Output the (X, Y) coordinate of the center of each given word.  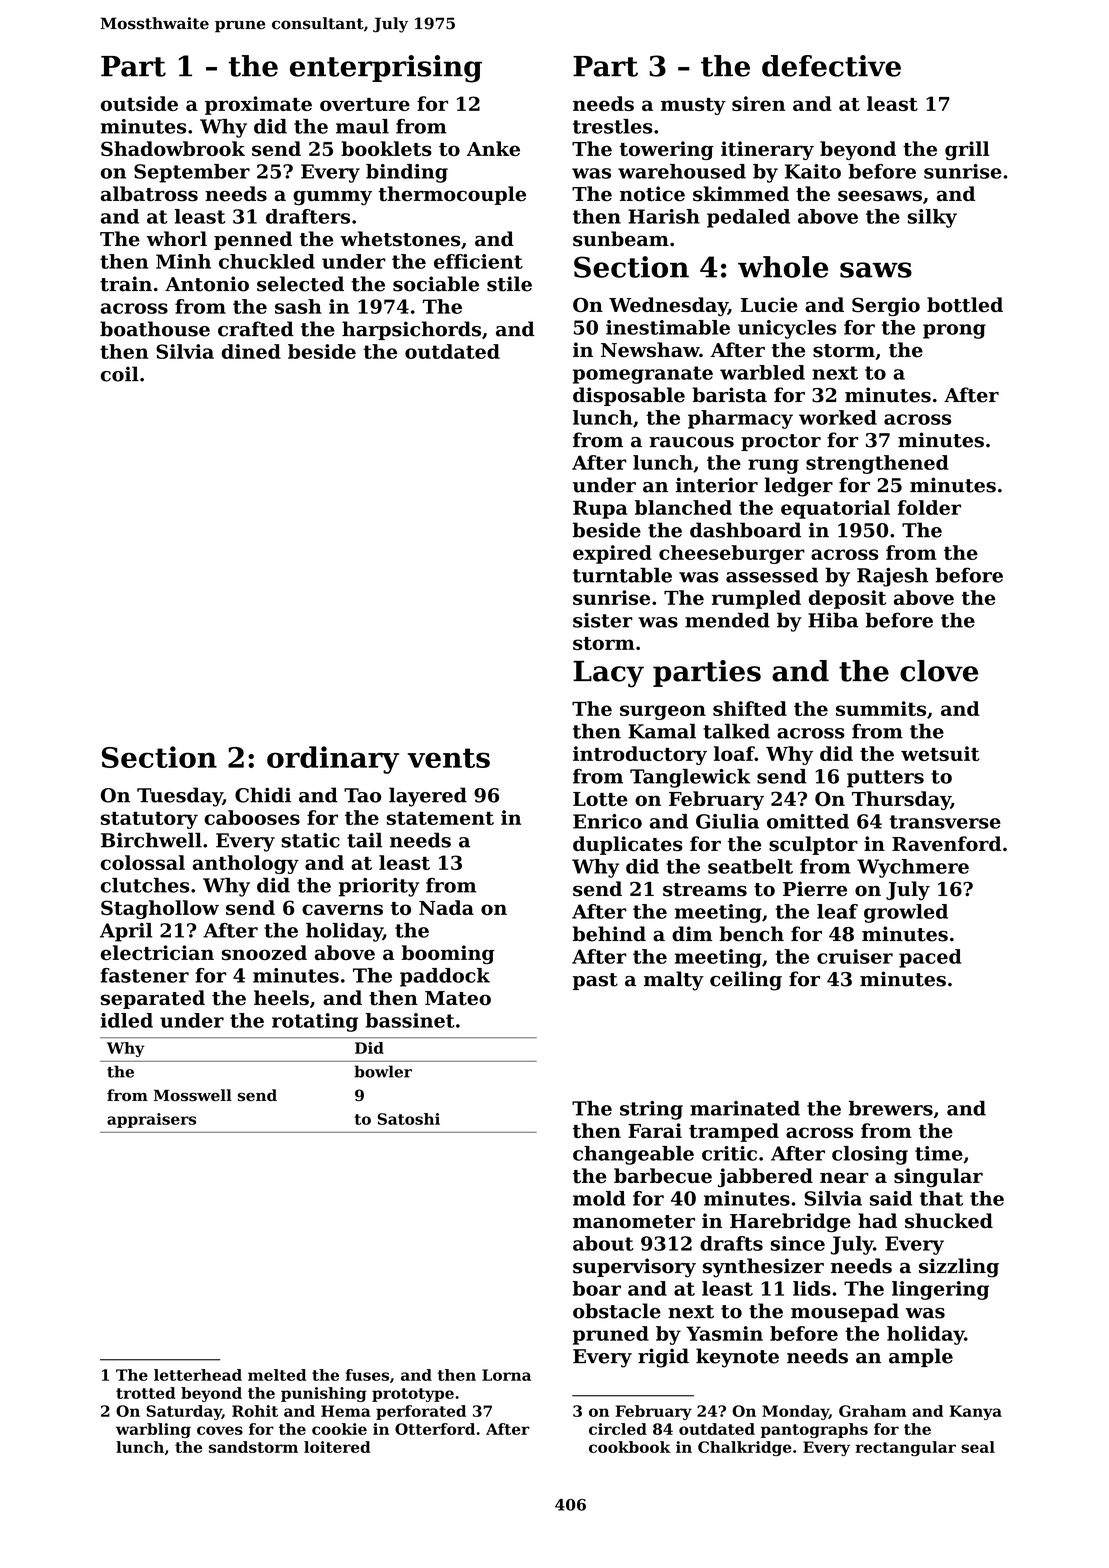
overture (365, 104)
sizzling (959, 1268)
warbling (153, 1430)
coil (120, 374)
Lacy (608, 674)
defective (831, 66)
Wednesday (668, 306)
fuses (367, 1375)
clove (939, 671)
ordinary (333, 760)
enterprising (386, 69)
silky (932, 218)
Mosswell (193, 1095)
